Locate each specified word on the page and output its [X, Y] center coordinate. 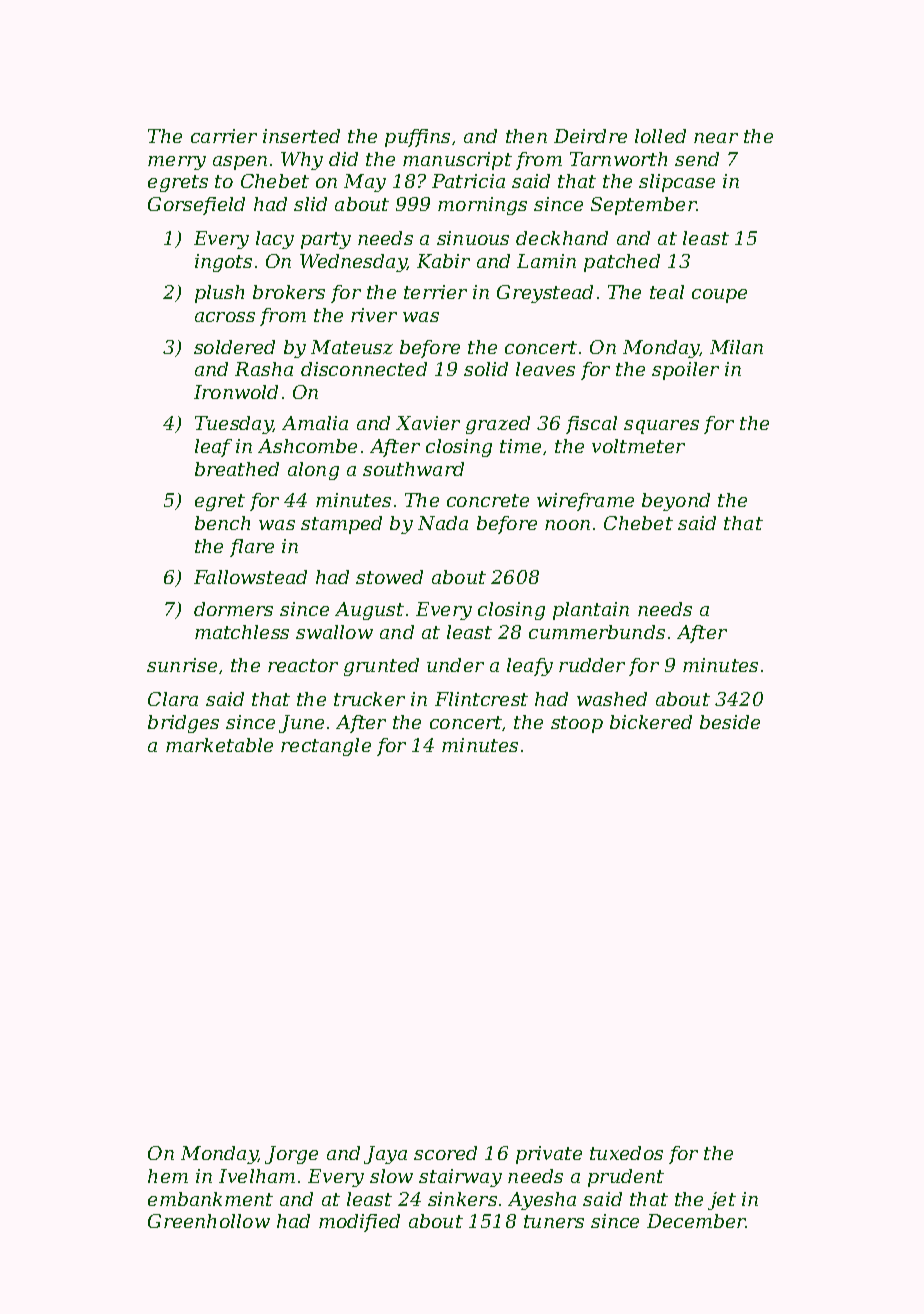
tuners [554, 1221]
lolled [660, 136]
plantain [591, 611]
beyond [676, 502]
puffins [417, 138]
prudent [626, 1178]
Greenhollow [209, 1221]
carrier [224, 136]
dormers [233, 609]
